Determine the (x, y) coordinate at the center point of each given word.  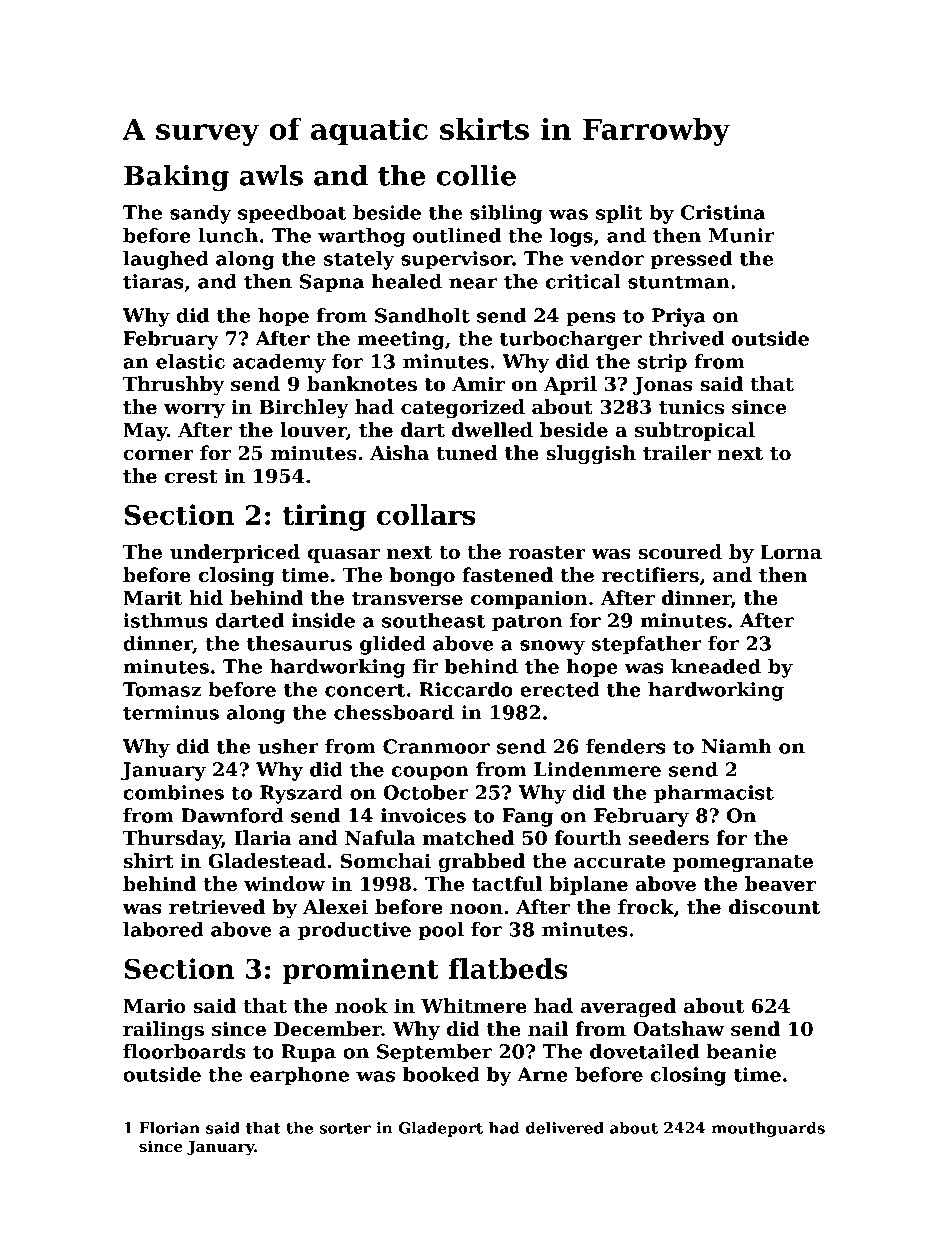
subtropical (695, 431)
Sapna (332, 283)
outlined (457, 235)
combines (173, 792)
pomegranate (743, 863)
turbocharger (571, 340)
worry (194, 411)
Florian (169, 1128)
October (426, 792)
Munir (742, 235)
